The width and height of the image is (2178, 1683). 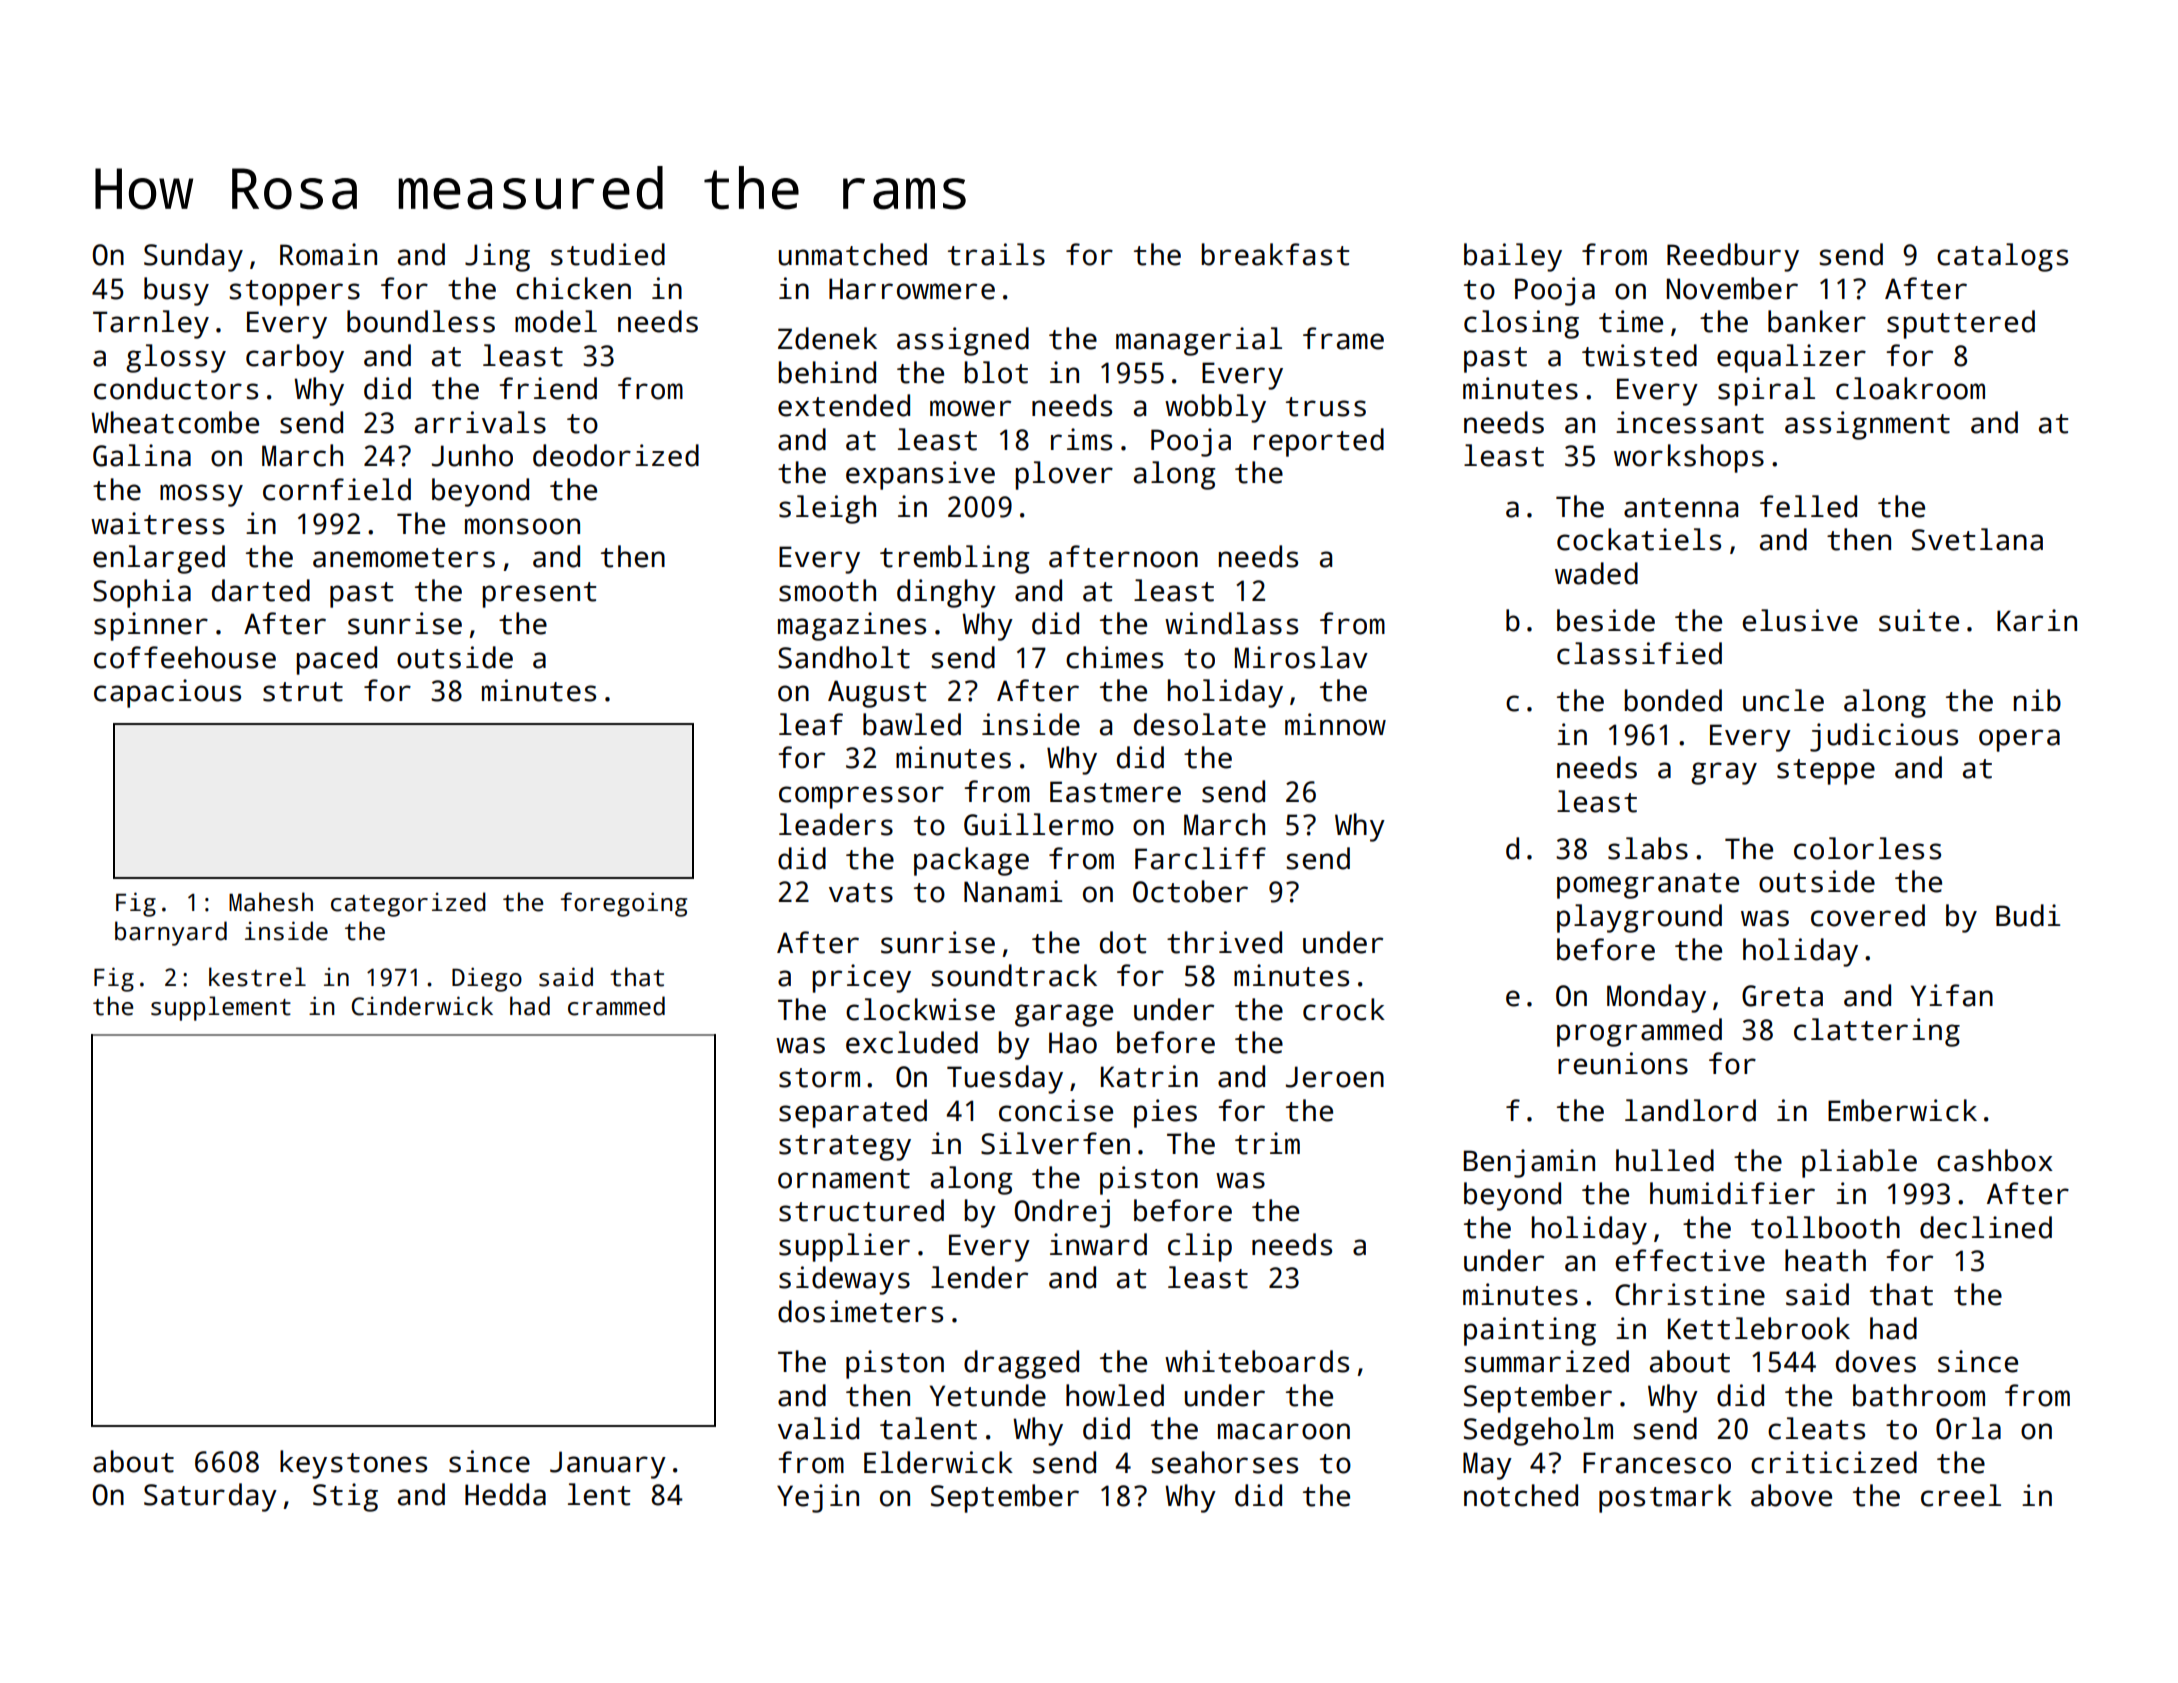 What do you see at coordinates (1513, 257) in the image?
I see `bailey` at bounding box center [1513, 257].
